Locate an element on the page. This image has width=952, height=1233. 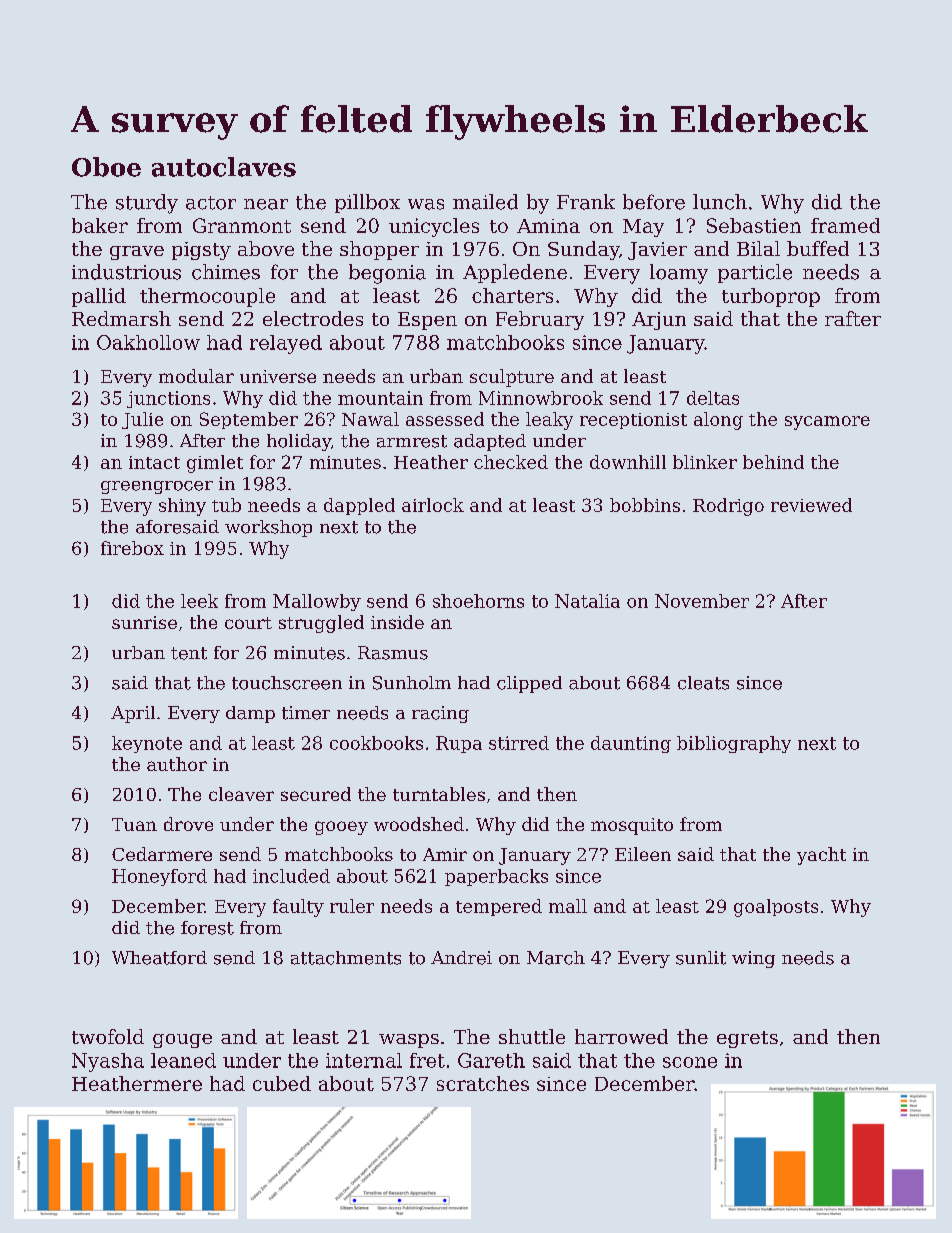
modular is located at coordinates (196, 376).
